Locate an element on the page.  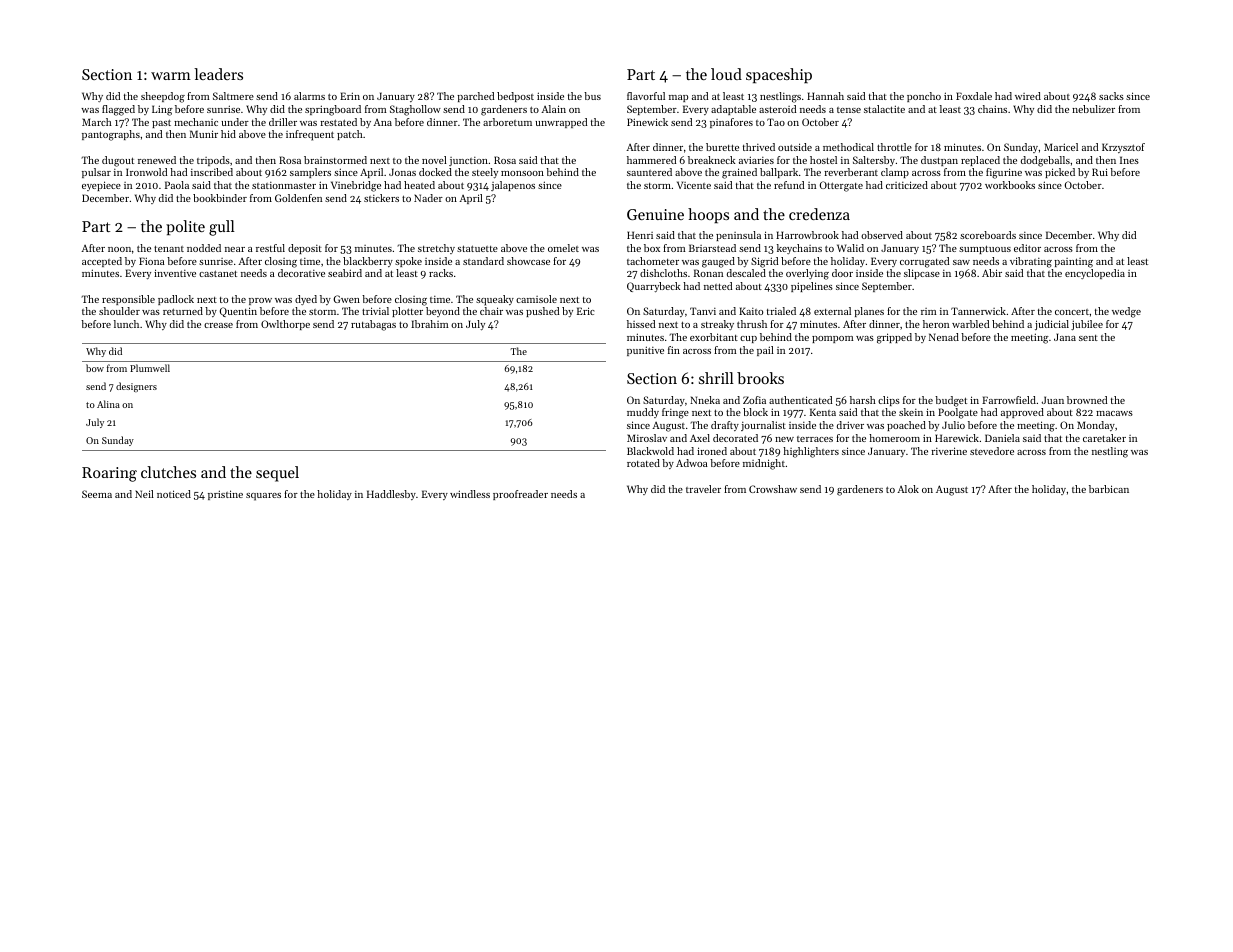
Plumwell is located at coordinates (150, 368).
